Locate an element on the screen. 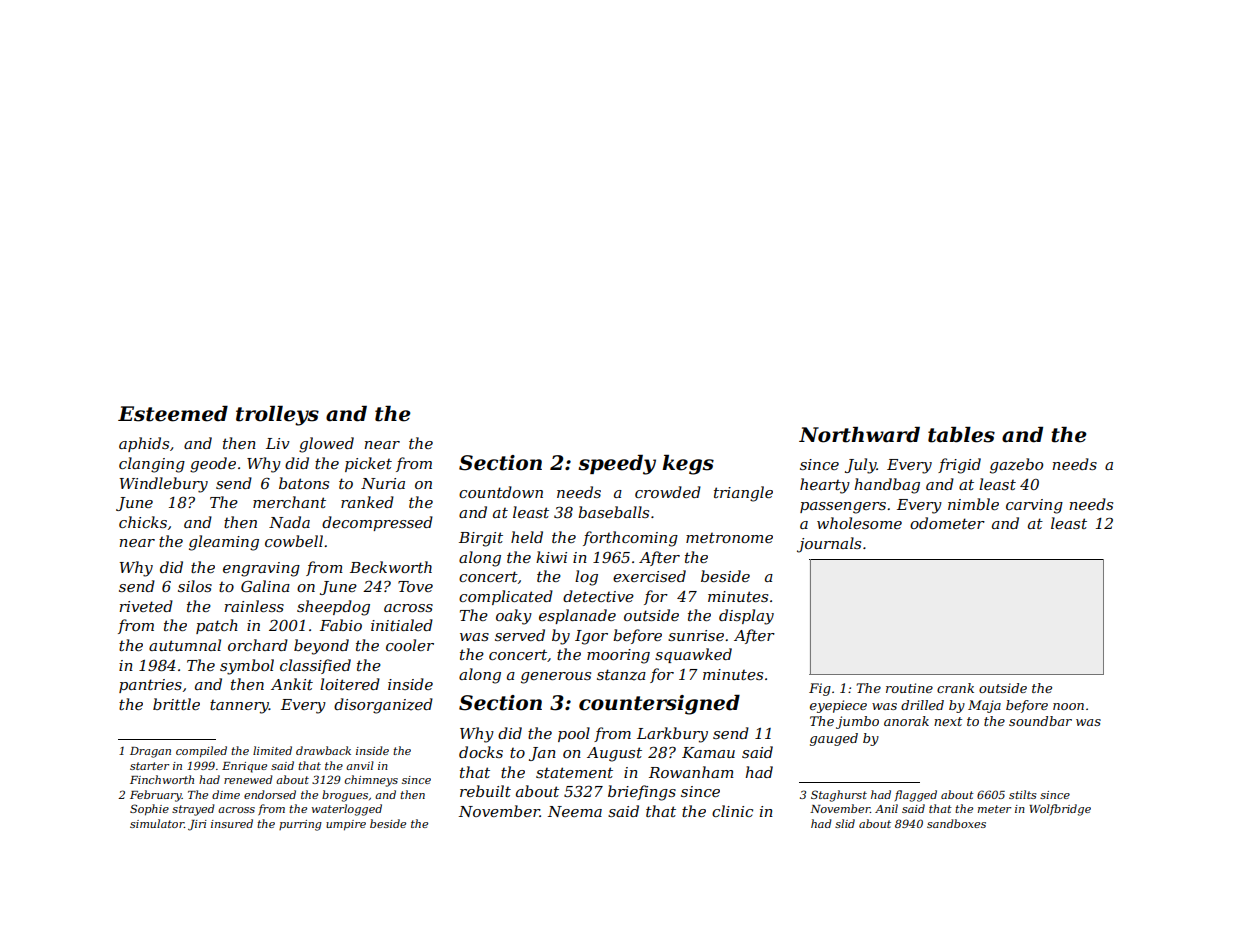 Image resolution: width=1233 pixels, height=952 pixels. tables is located at coordinates (961, 435).
